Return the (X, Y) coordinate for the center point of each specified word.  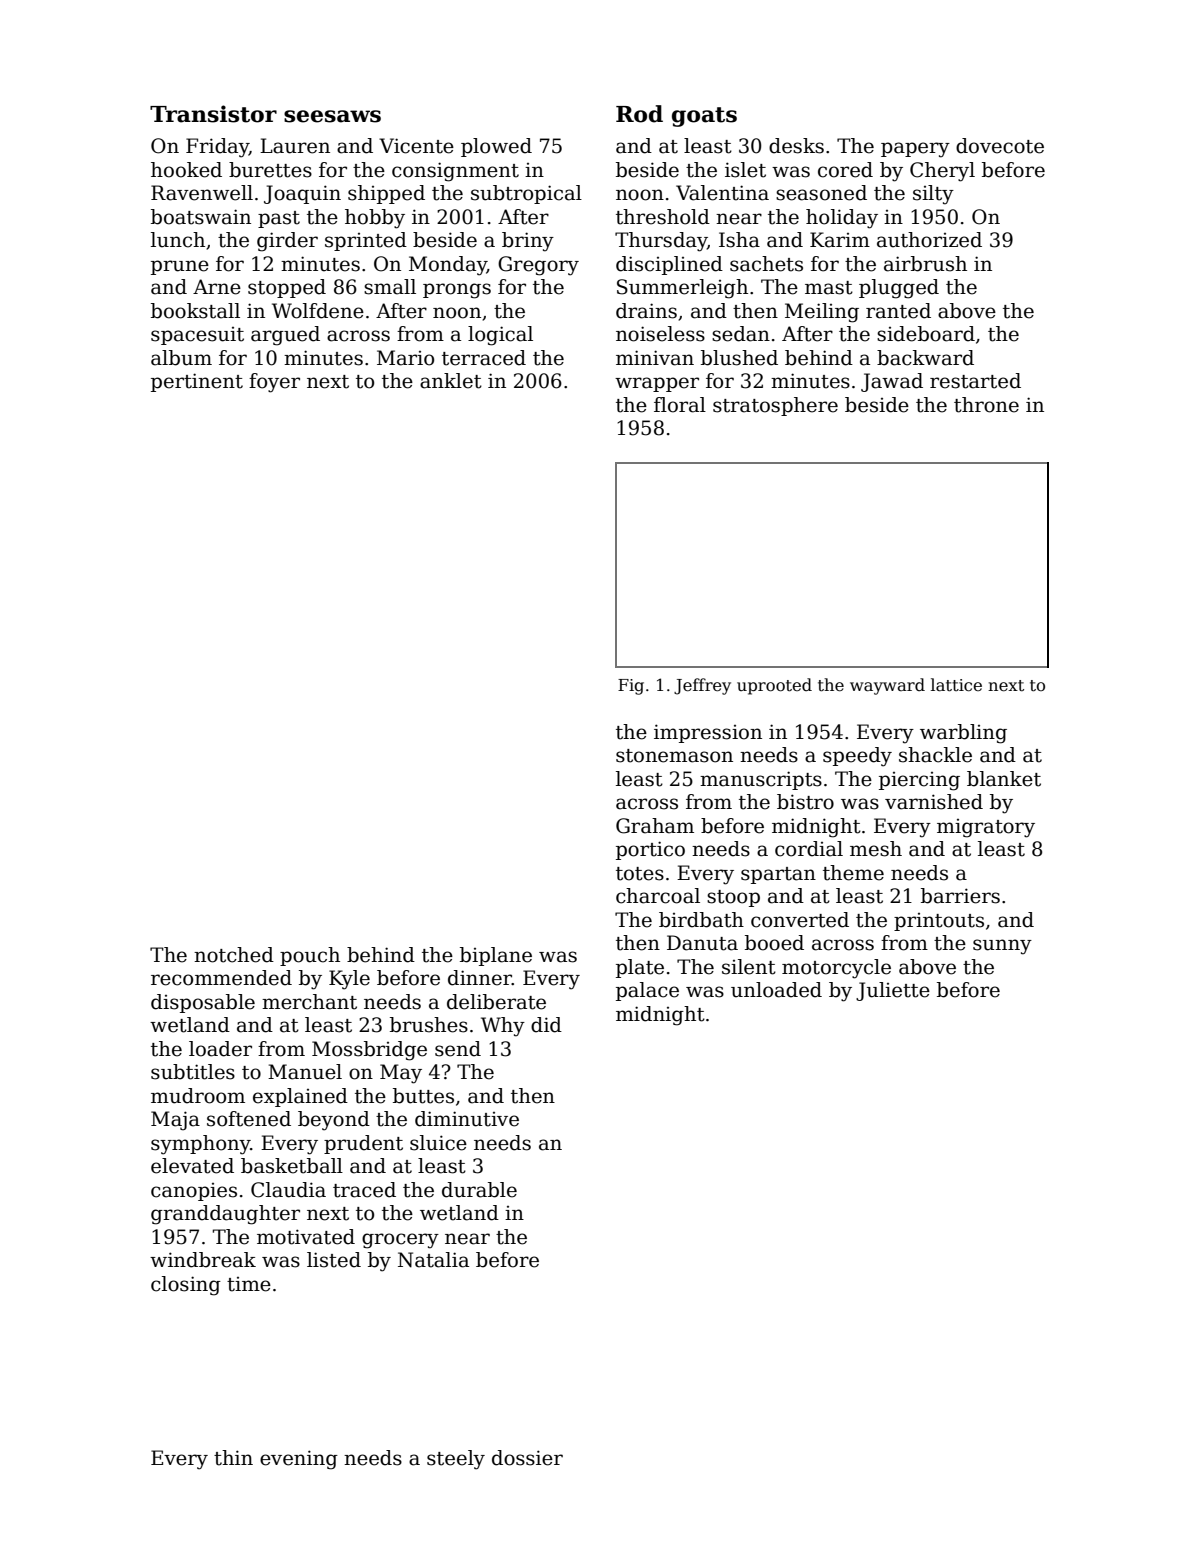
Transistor (213, 114)
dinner (480, 978)
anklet (451, 381)
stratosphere (775, 406)
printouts (939, 922)
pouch (310, 956)
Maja (175, 1121)
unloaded (776, 990)
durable (479, 1190)
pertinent (197, 382)
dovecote (1000, 146)
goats (704, 117)
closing (186, 1286)
